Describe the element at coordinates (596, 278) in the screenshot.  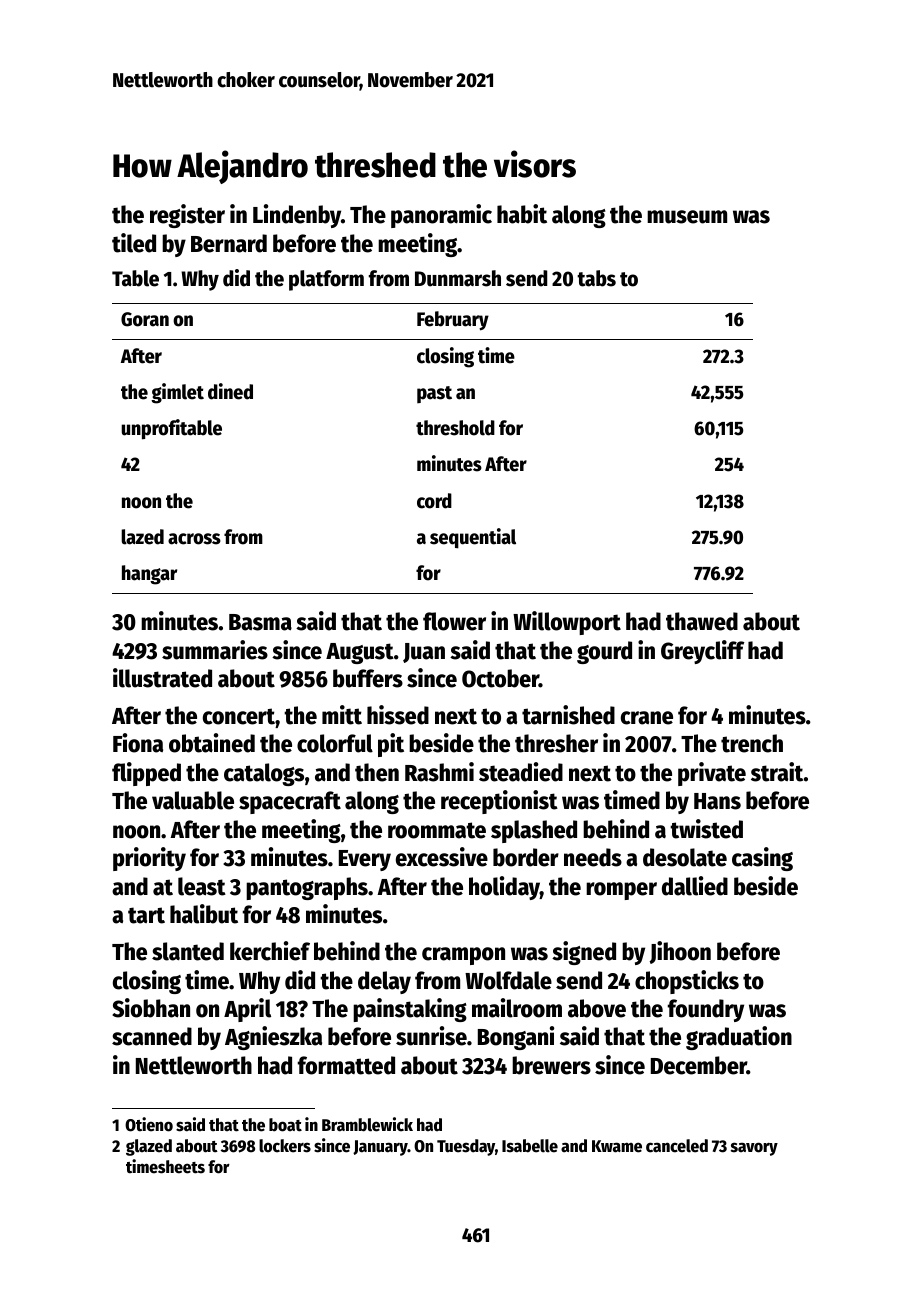
I see `tabs` at that location.
